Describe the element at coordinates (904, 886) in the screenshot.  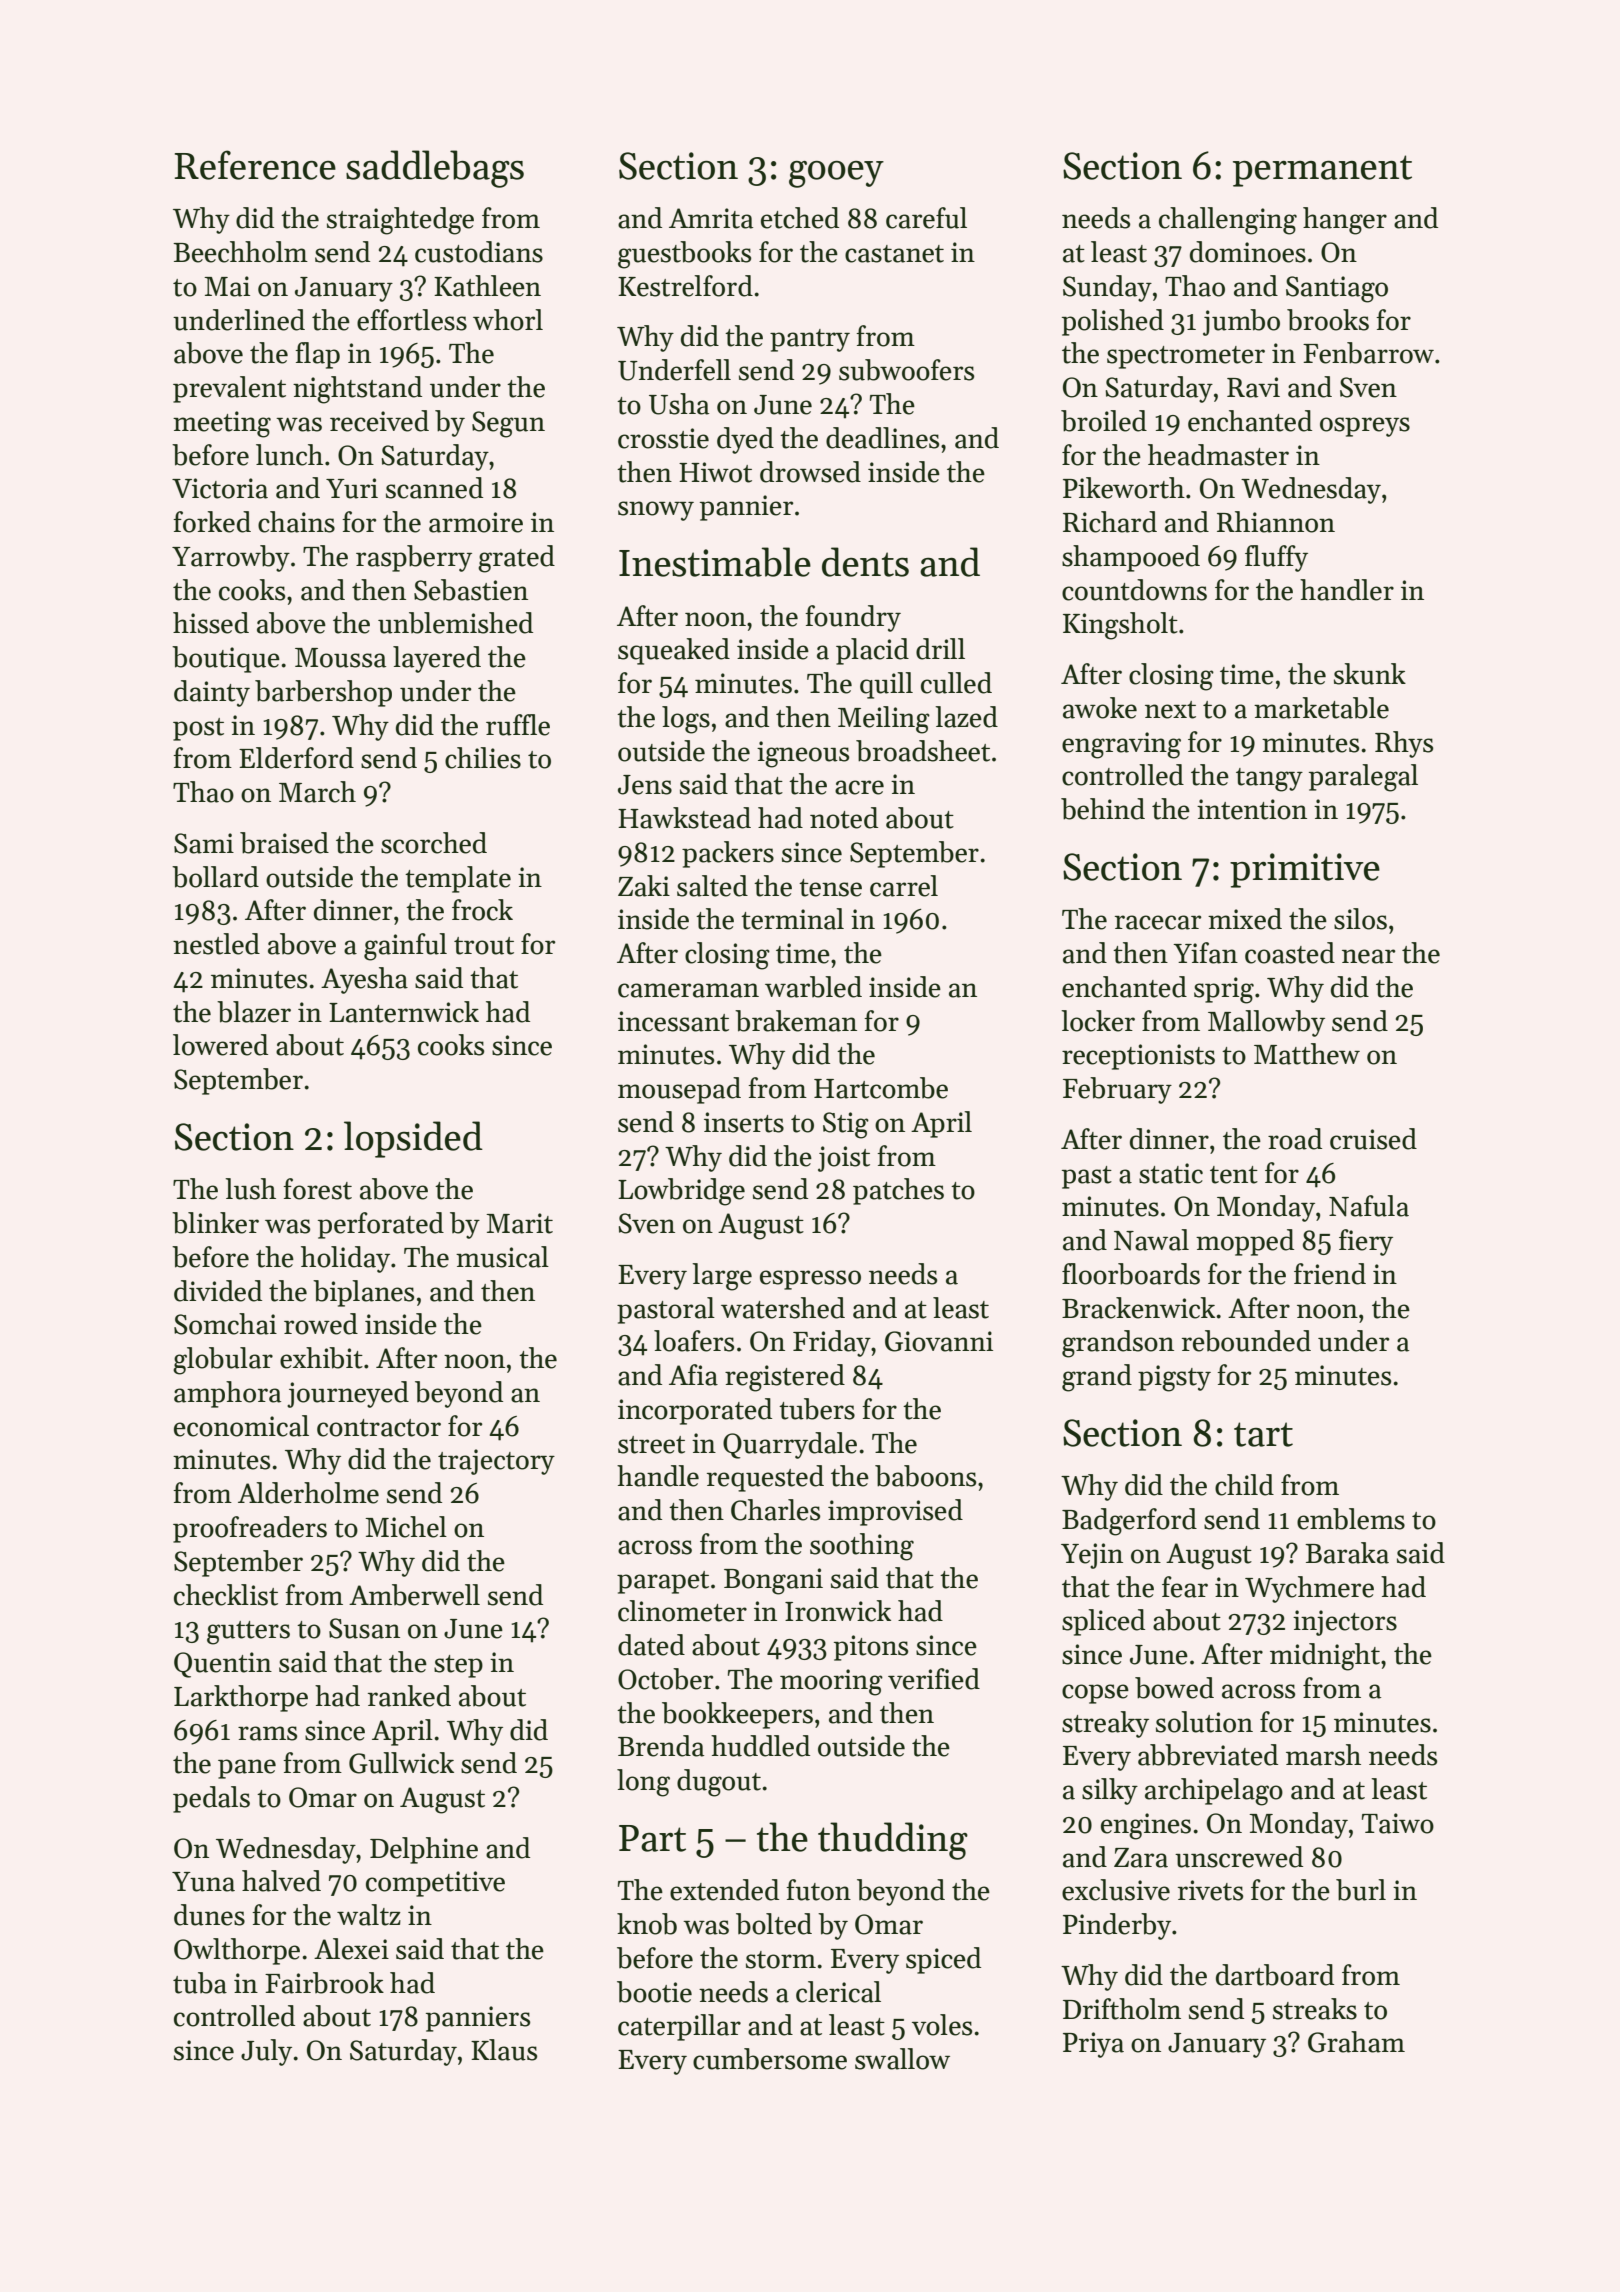
I see `carrel` at that location.
